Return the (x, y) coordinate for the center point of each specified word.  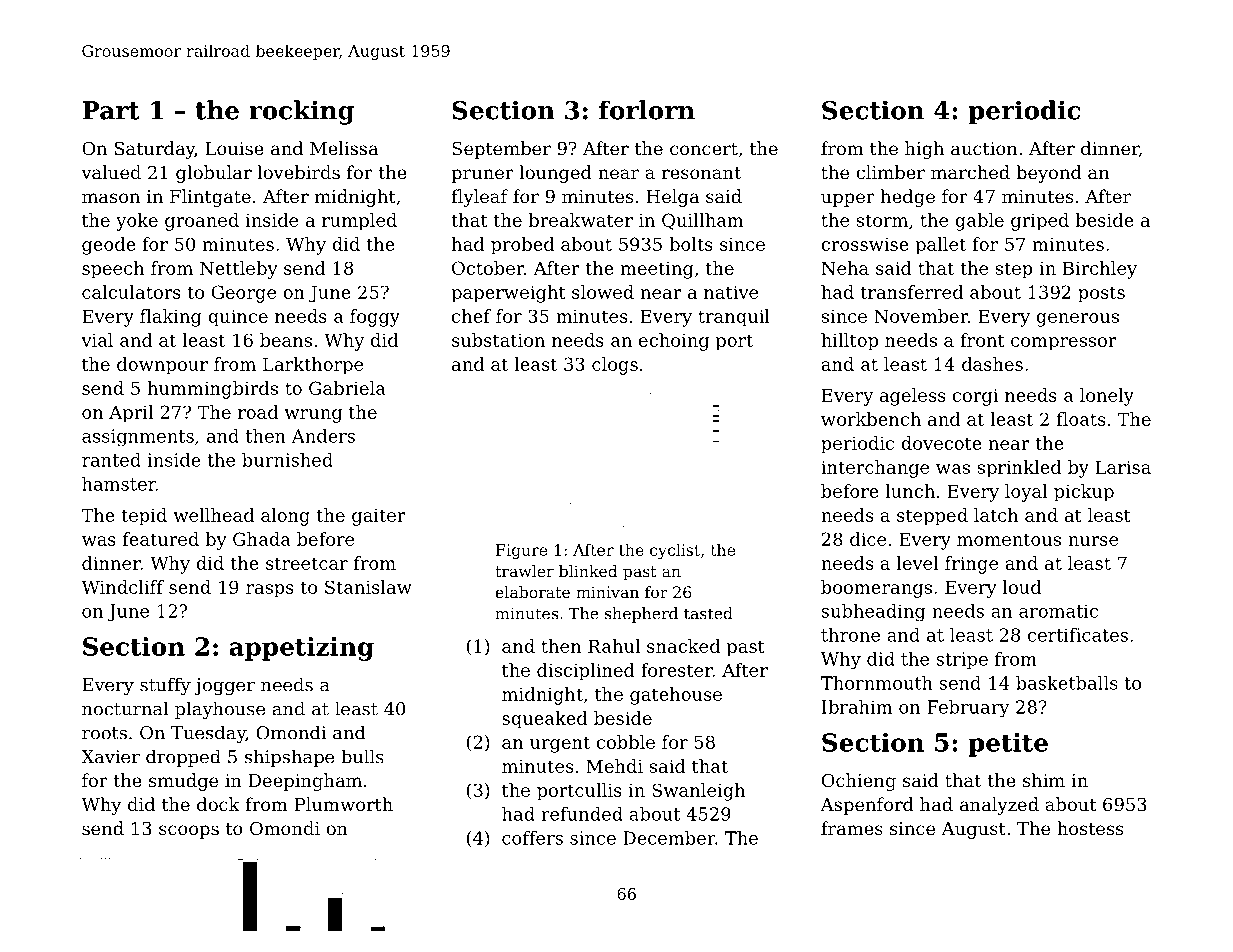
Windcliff (122, 587)
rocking (301, 112)
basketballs (1067, 683)
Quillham (702, 221)
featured (161, 539)
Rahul (614, 646)
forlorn (647, 110)
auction (984, 148)
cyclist (675, 551)
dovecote (941, 443)
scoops (189, 832)
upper (848, 200)
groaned (202, 222)
